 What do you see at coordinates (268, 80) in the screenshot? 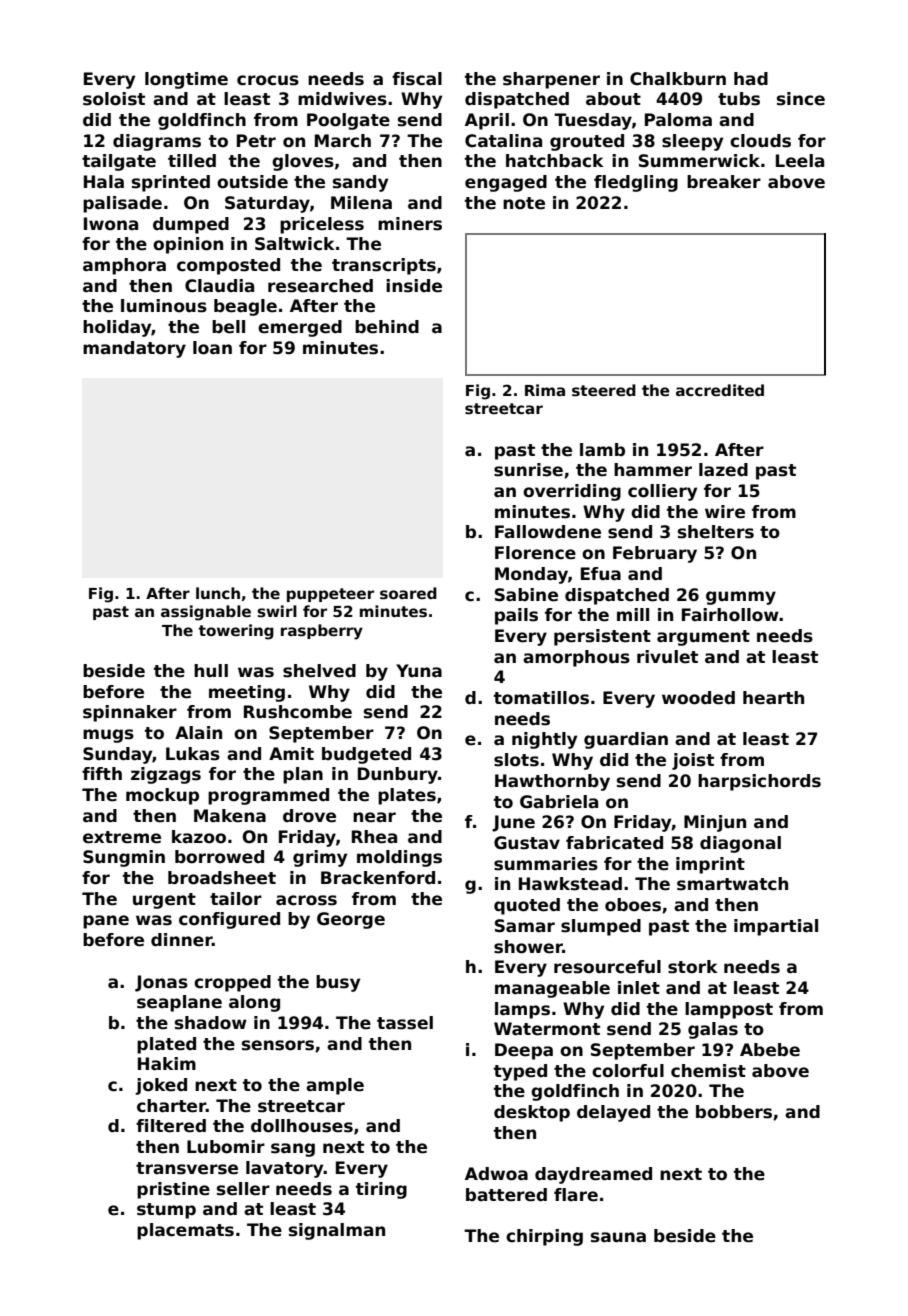
I see `crocus` at bounding box center [268, 80].
